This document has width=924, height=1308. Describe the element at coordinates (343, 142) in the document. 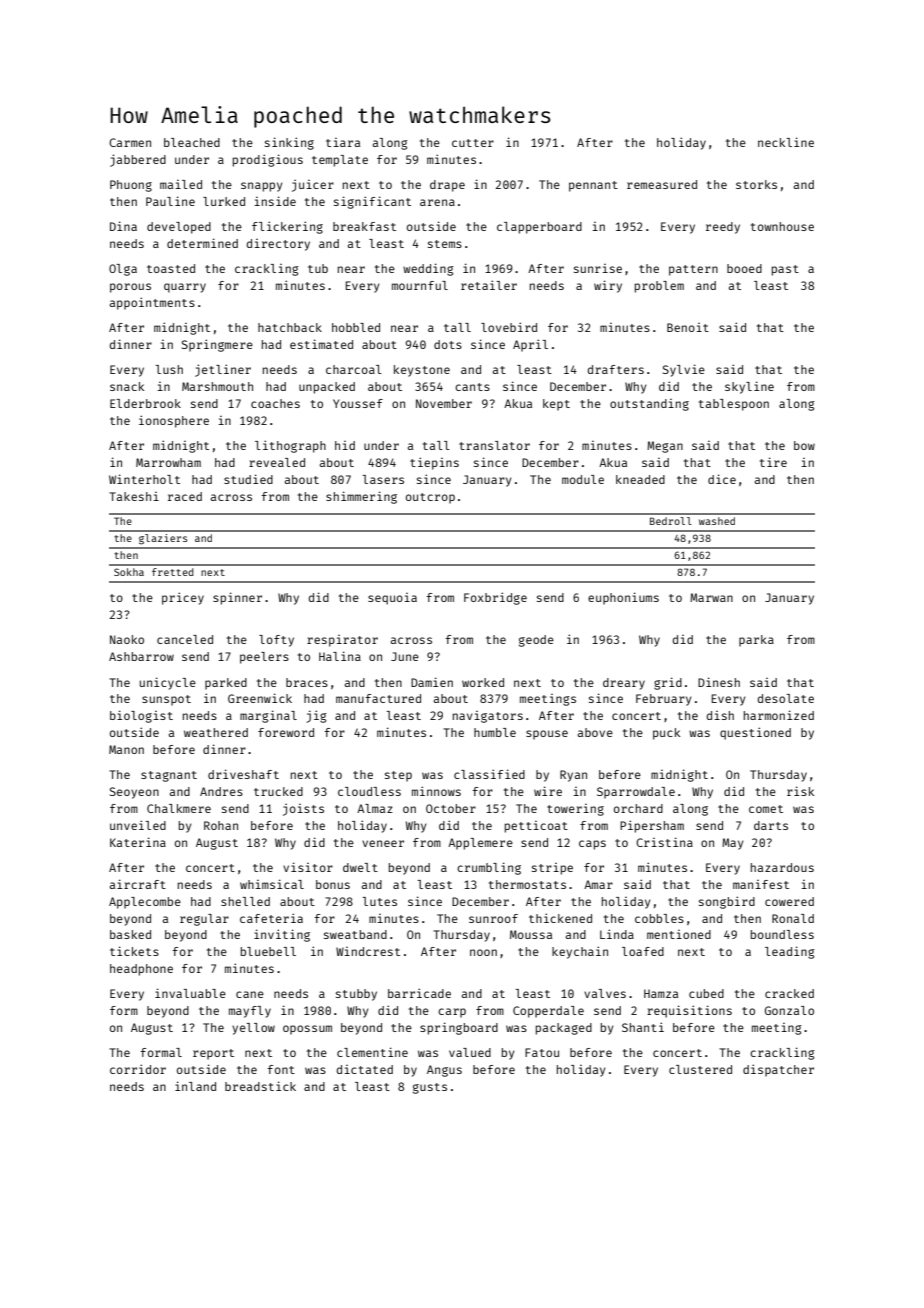

I see `tiara` at that location.
